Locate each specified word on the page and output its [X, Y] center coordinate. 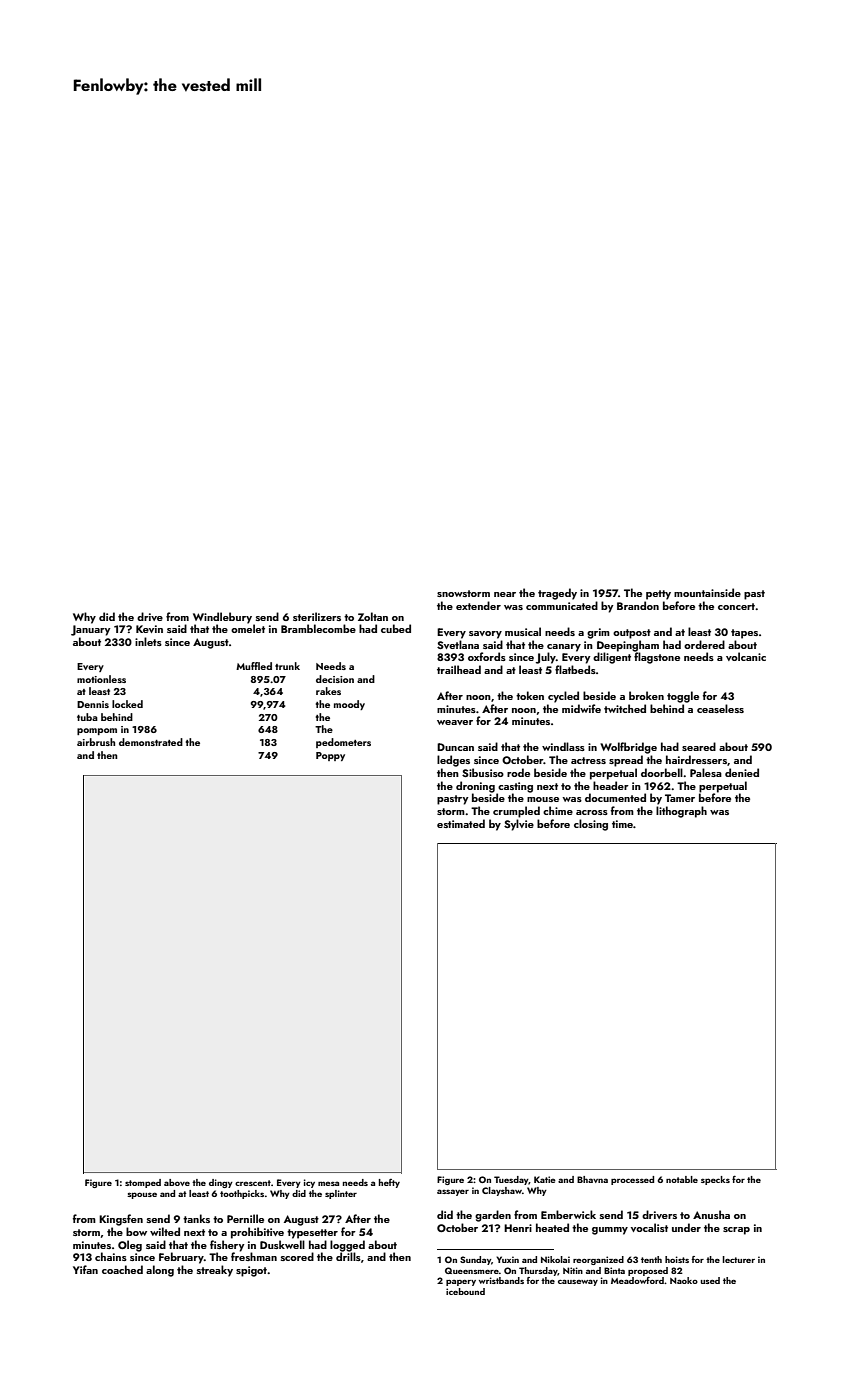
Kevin [149, 629]
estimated [461, 823]
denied [742, 772]
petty [658, 595]
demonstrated [151, 742]
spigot [251, 1271]
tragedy [557, 594]
